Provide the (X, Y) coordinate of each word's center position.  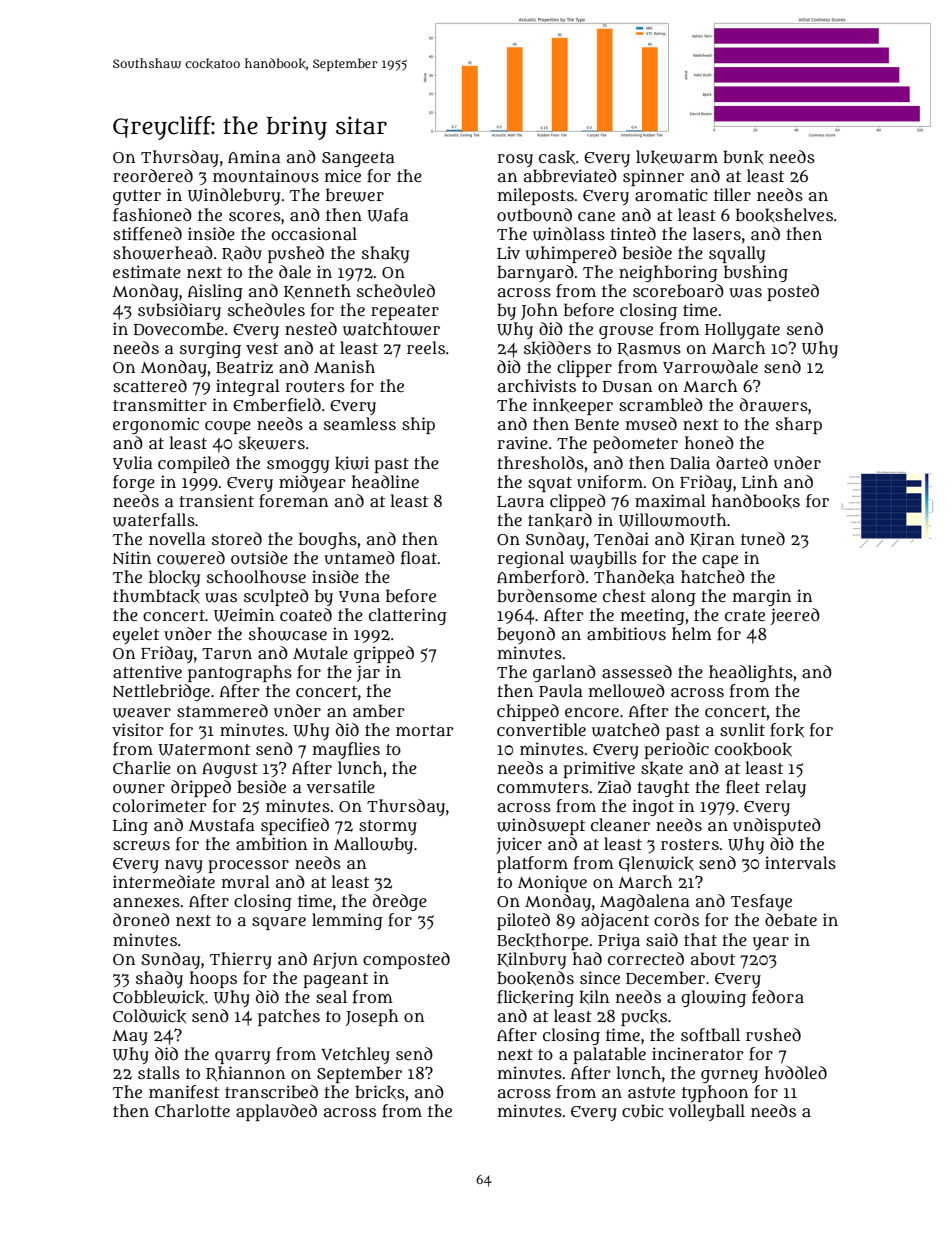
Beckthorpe (542, 941)
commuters (543, 787)
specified (295, 826)
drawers (774, 405)
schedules (266, 310)
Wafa (388, 215)
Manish (344, 366)
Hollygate (742, 330)
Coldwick (149, 1016)
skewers (272, 443)
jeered (795, 616)
